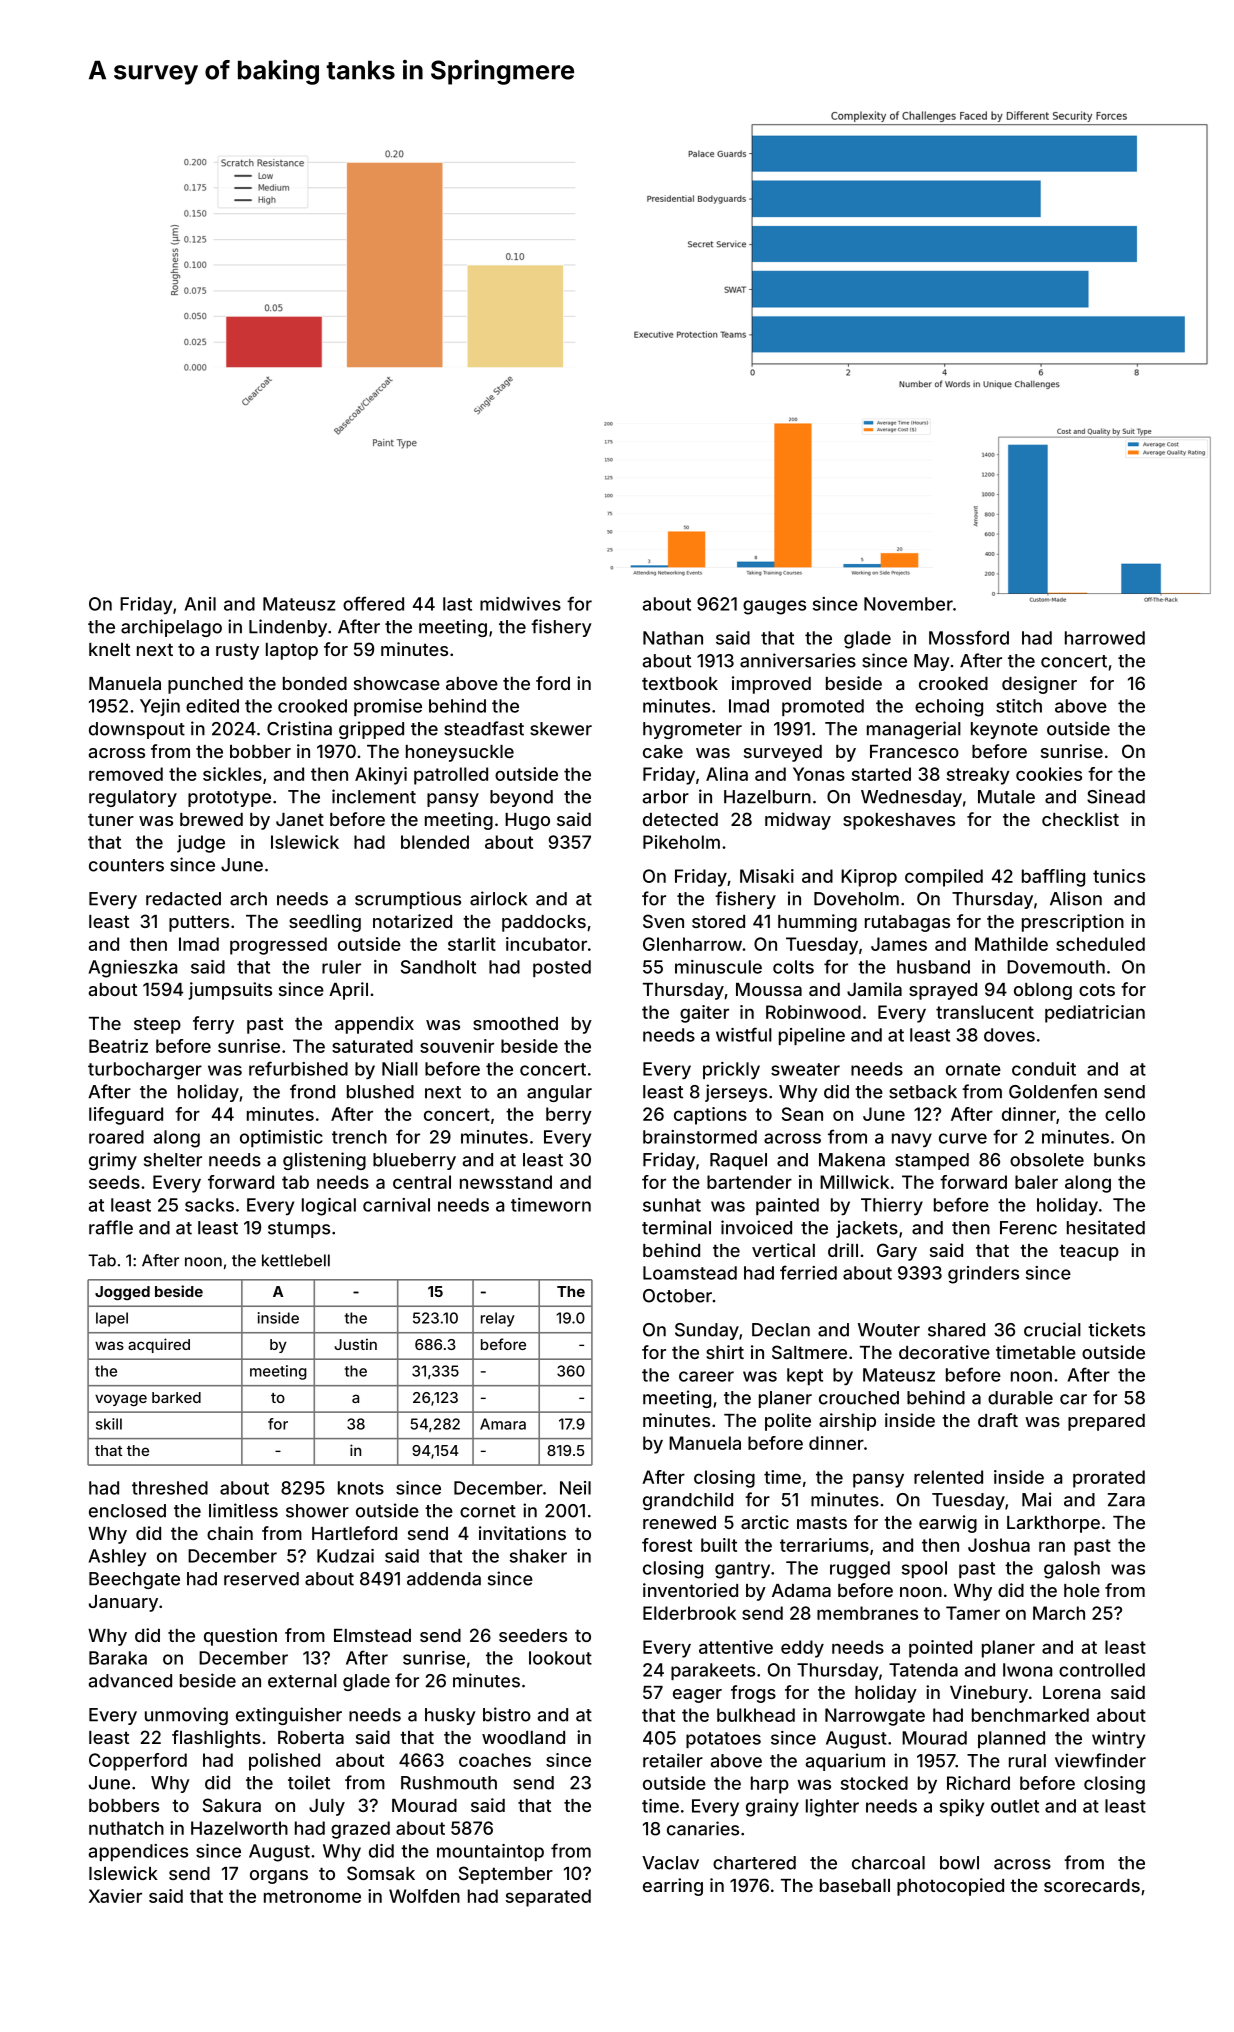  Describe the element at coordinates (681, 842) in the screenshot. I see `Pikeholm` at that location.
